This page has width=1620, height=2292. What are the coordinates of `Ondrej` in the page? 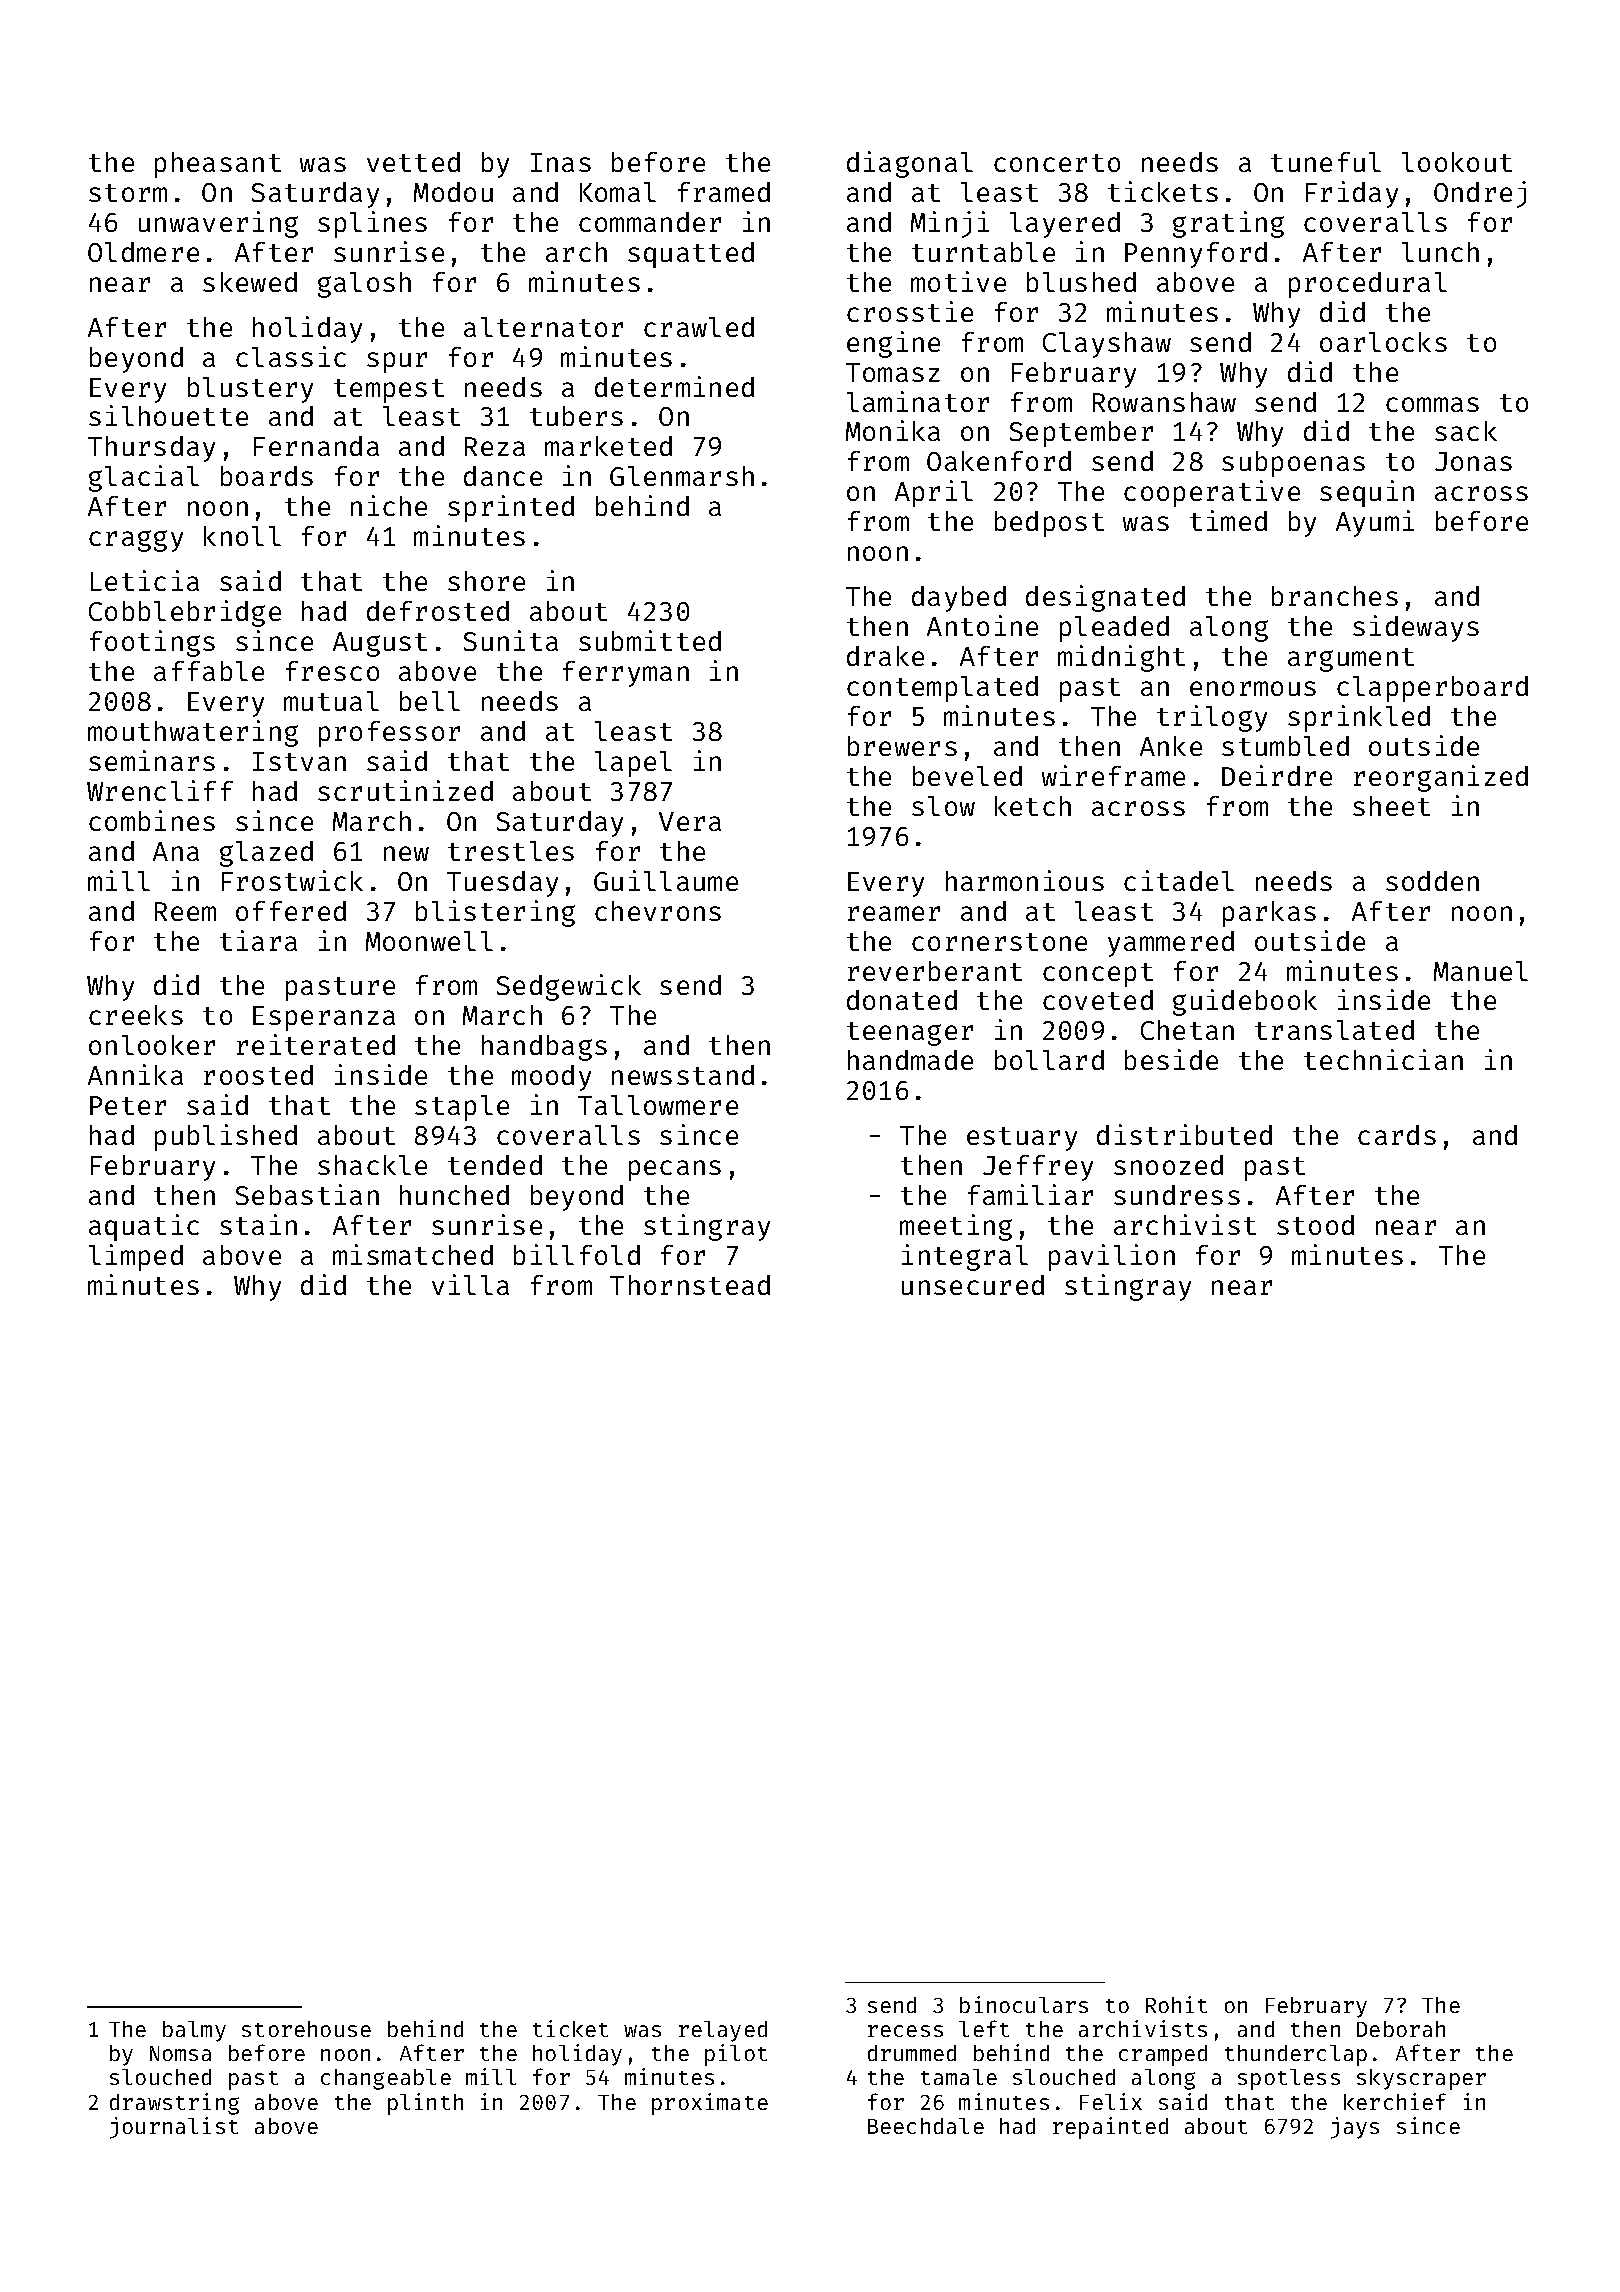 It's located at (1480, 194).
